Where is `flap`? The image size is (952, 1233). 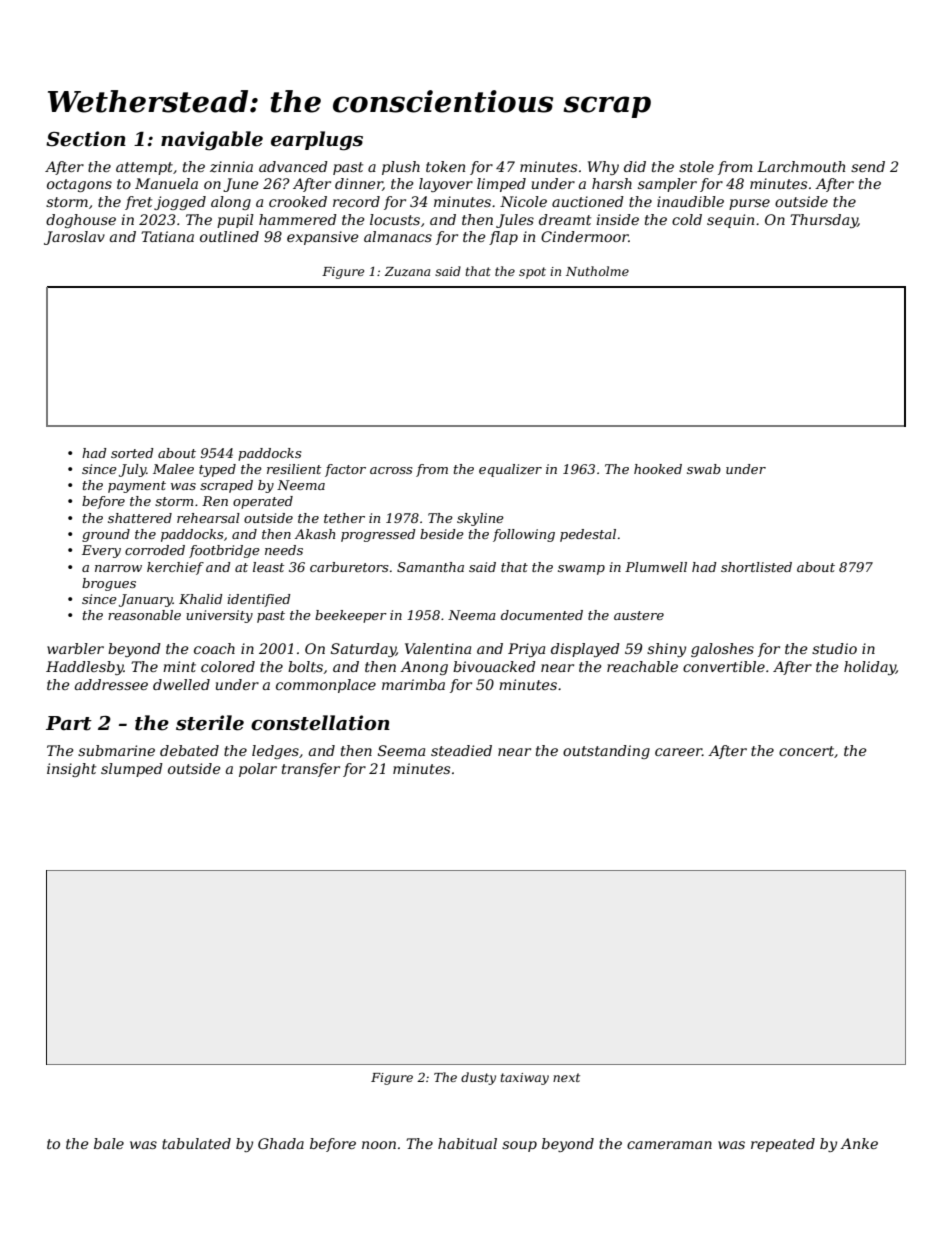
flap is located at coordinates (503, 238).
